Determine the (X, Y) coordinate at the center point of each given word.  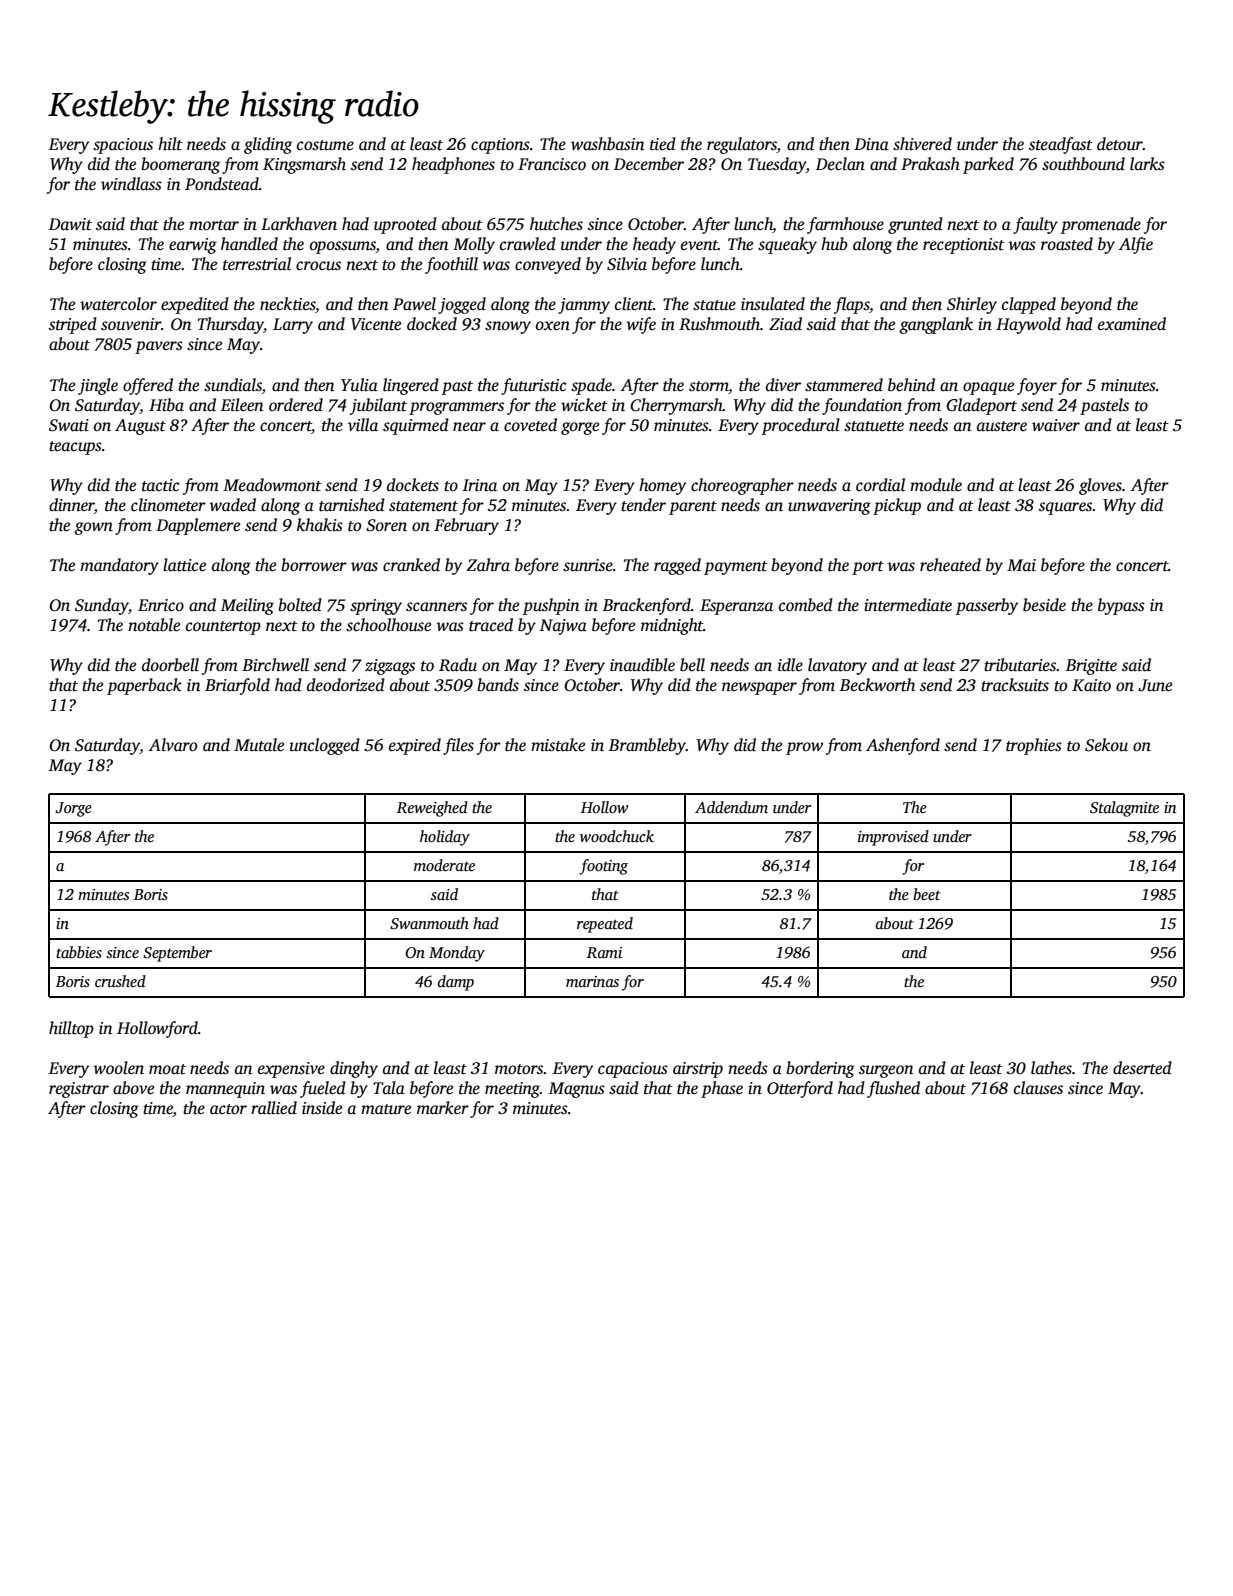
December (649, 164)
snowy (508, 327)
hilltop (71, 1029)
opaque (988, 388)
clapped (1029, 305)
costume (325, 145)
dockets (413, 485)
